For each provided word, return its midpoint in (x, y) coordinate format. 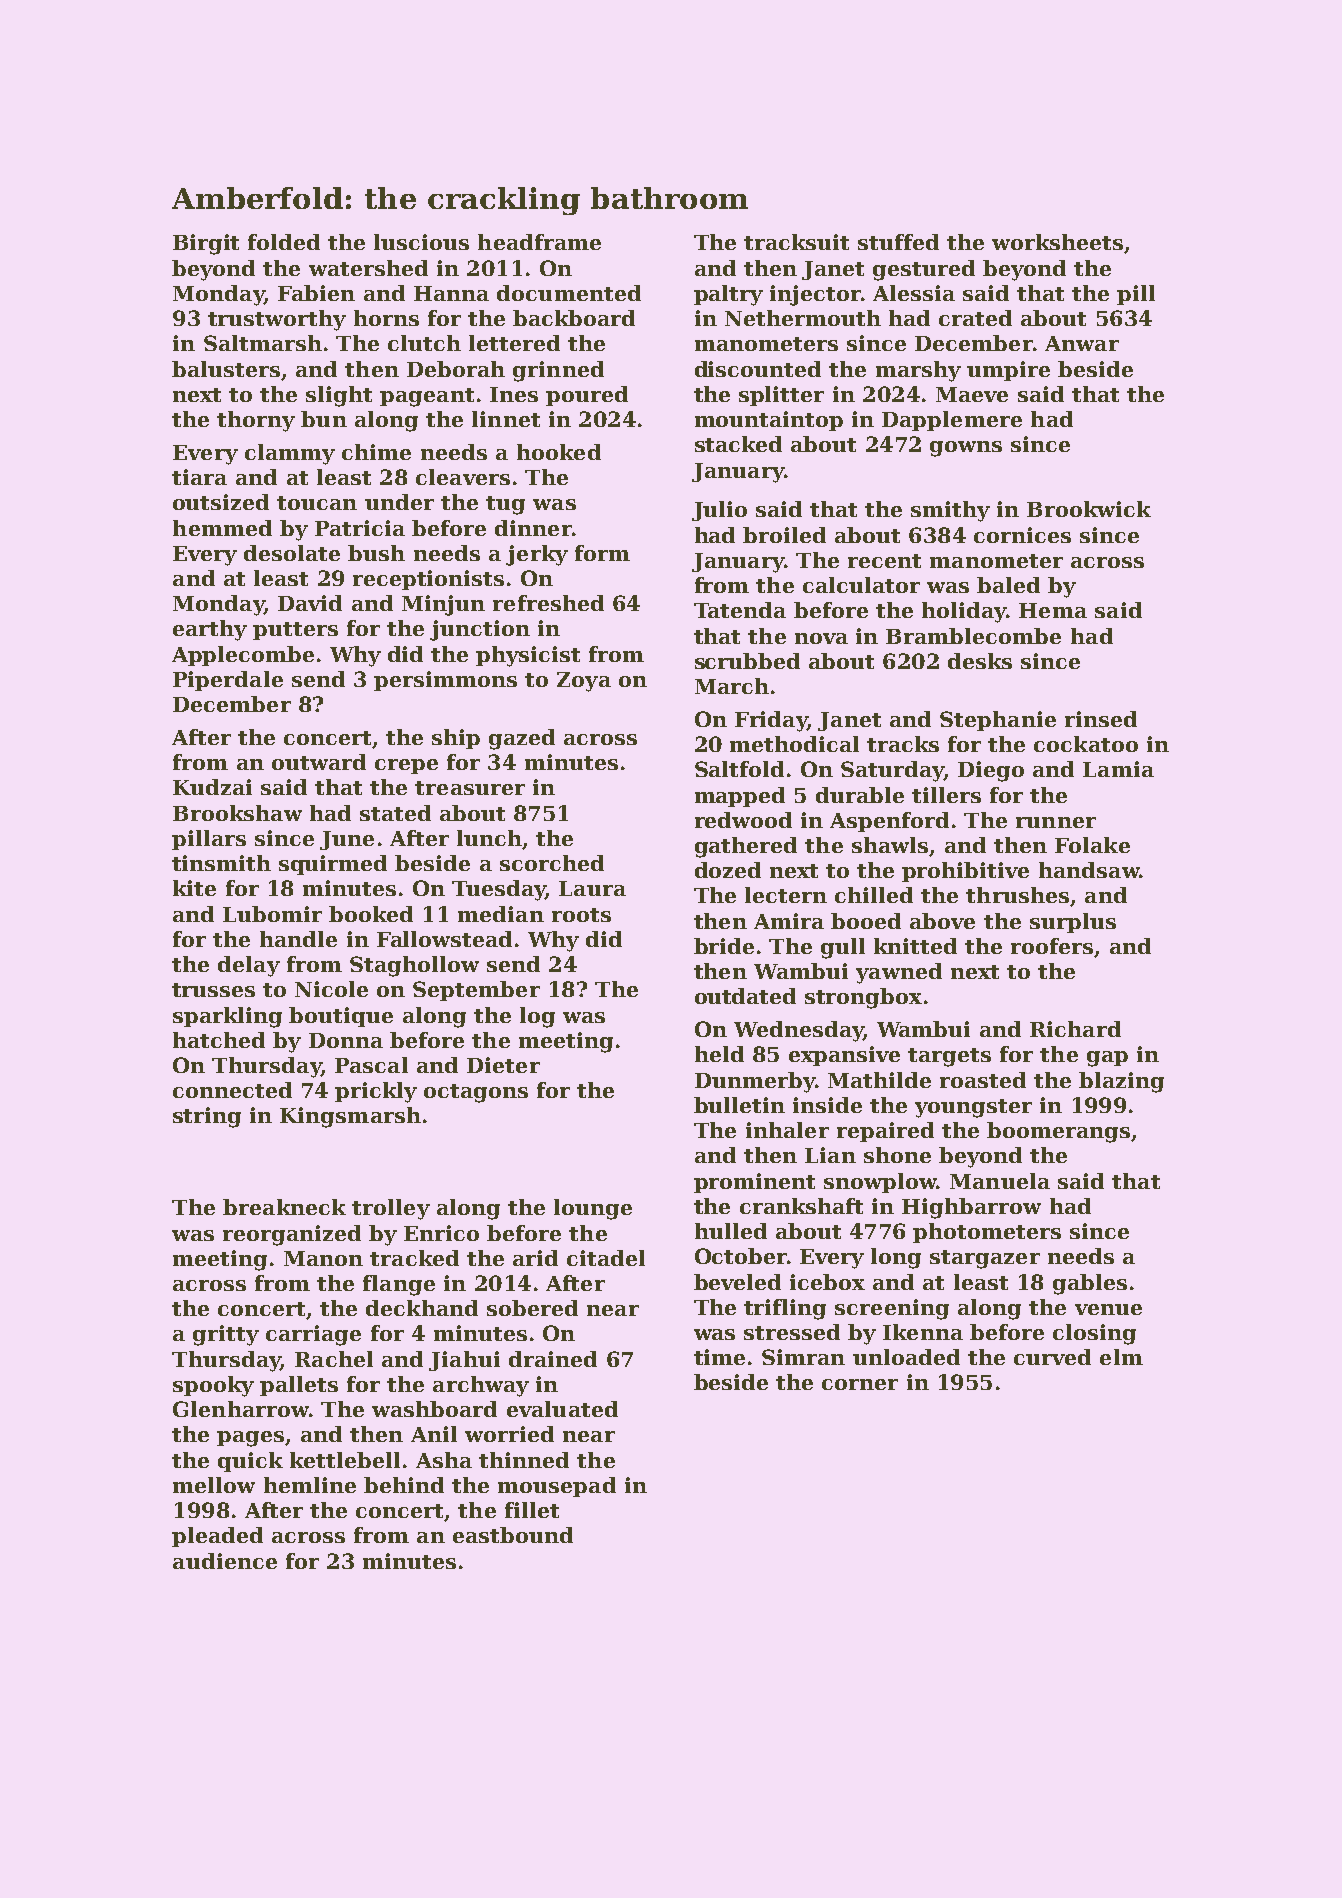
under (399, 502)
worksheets (1057, 242)
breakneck (284, 1207)
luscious (421, 242)
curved (1052, 1357)
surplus (1073, 923)
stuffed (898, 242)
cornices (1022, 535)
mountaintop (769, 421)
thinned (524, 1460)
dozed (728, 870)
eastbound (513, 1535)
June (347, 840)
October (741, 1256)
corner (860, 1384)
